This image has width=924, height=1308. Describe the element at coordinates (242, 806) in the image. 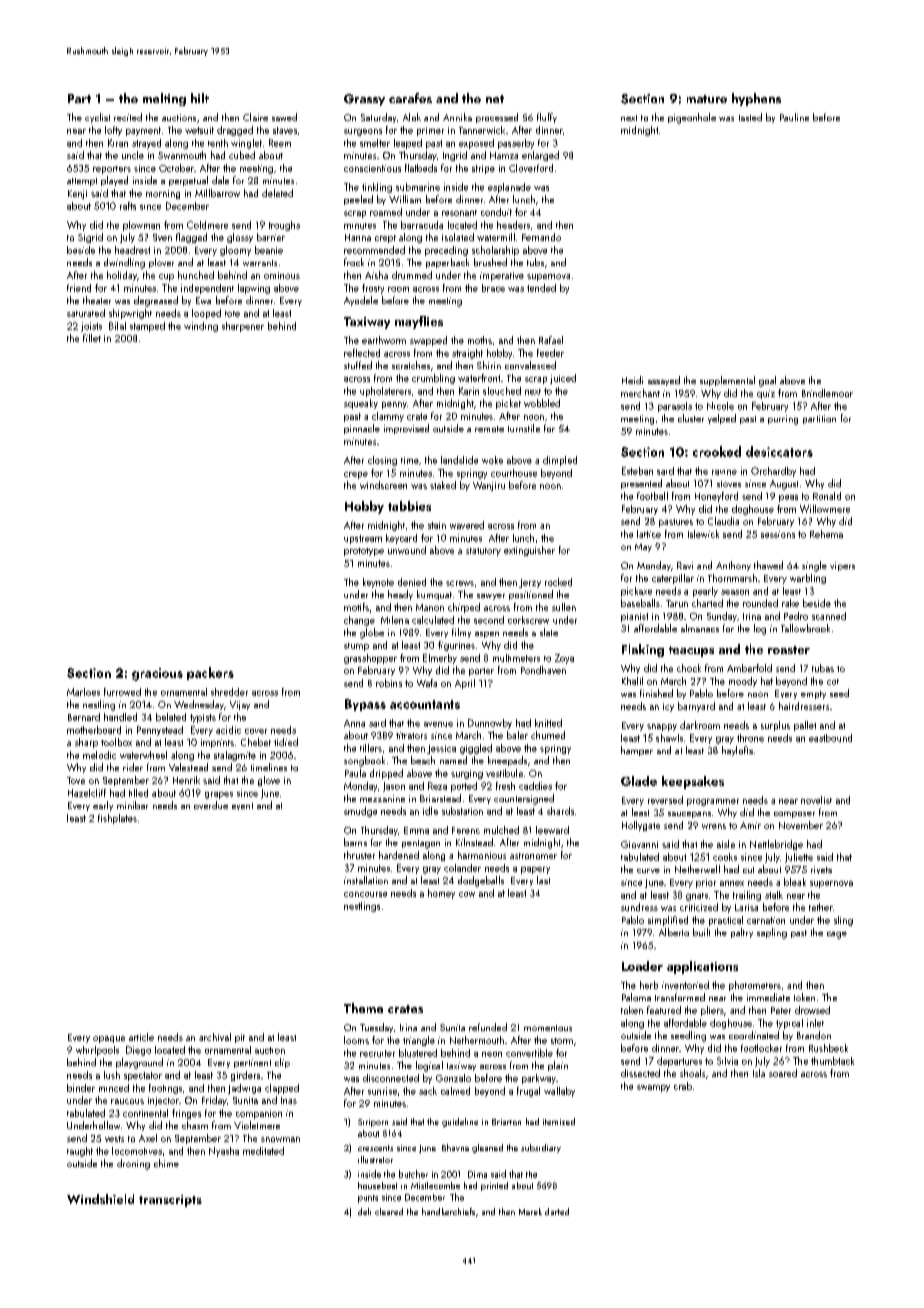

I see `event` at that location.
